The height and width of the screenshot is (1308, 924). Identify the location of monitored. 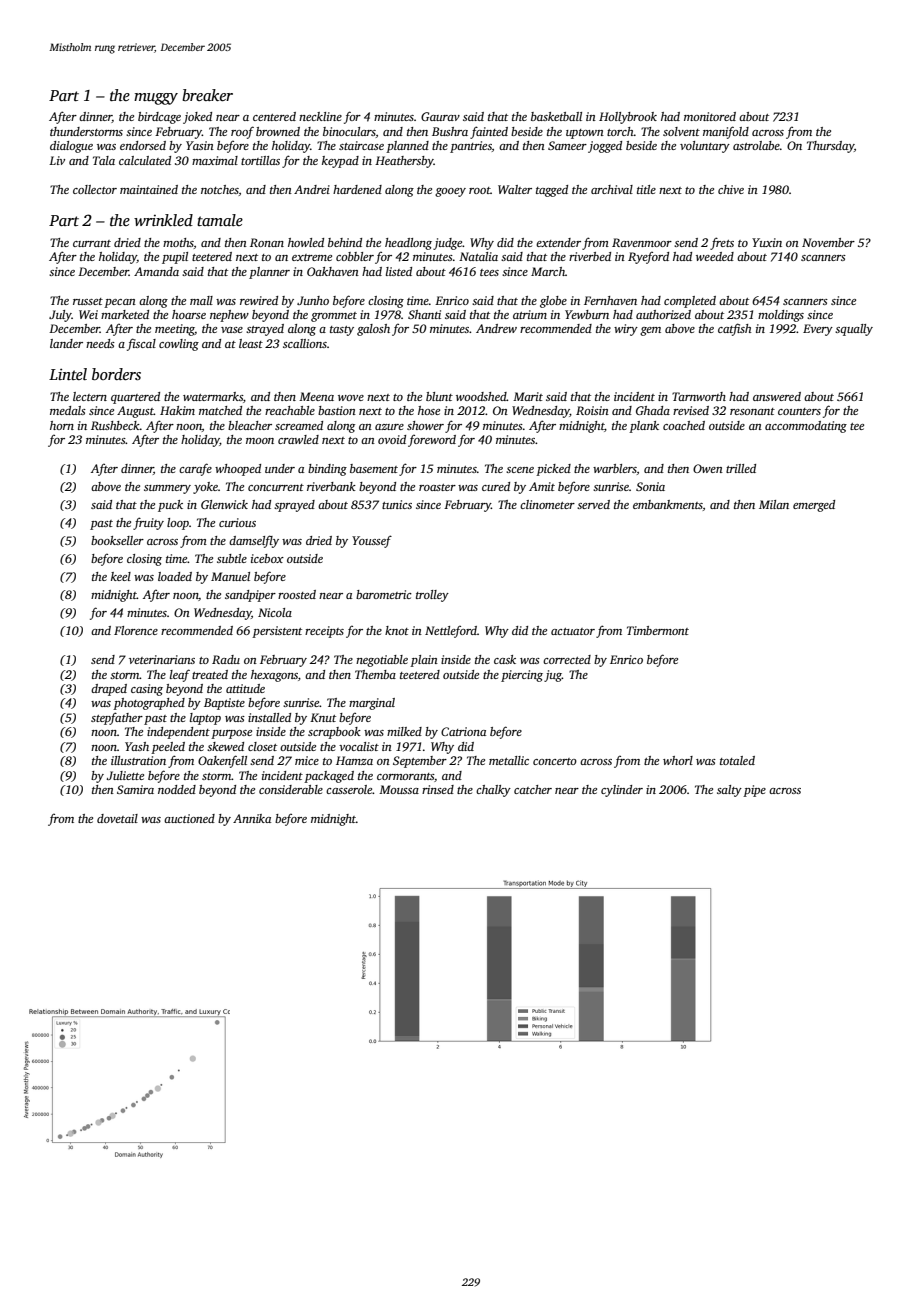
(710, 116).
